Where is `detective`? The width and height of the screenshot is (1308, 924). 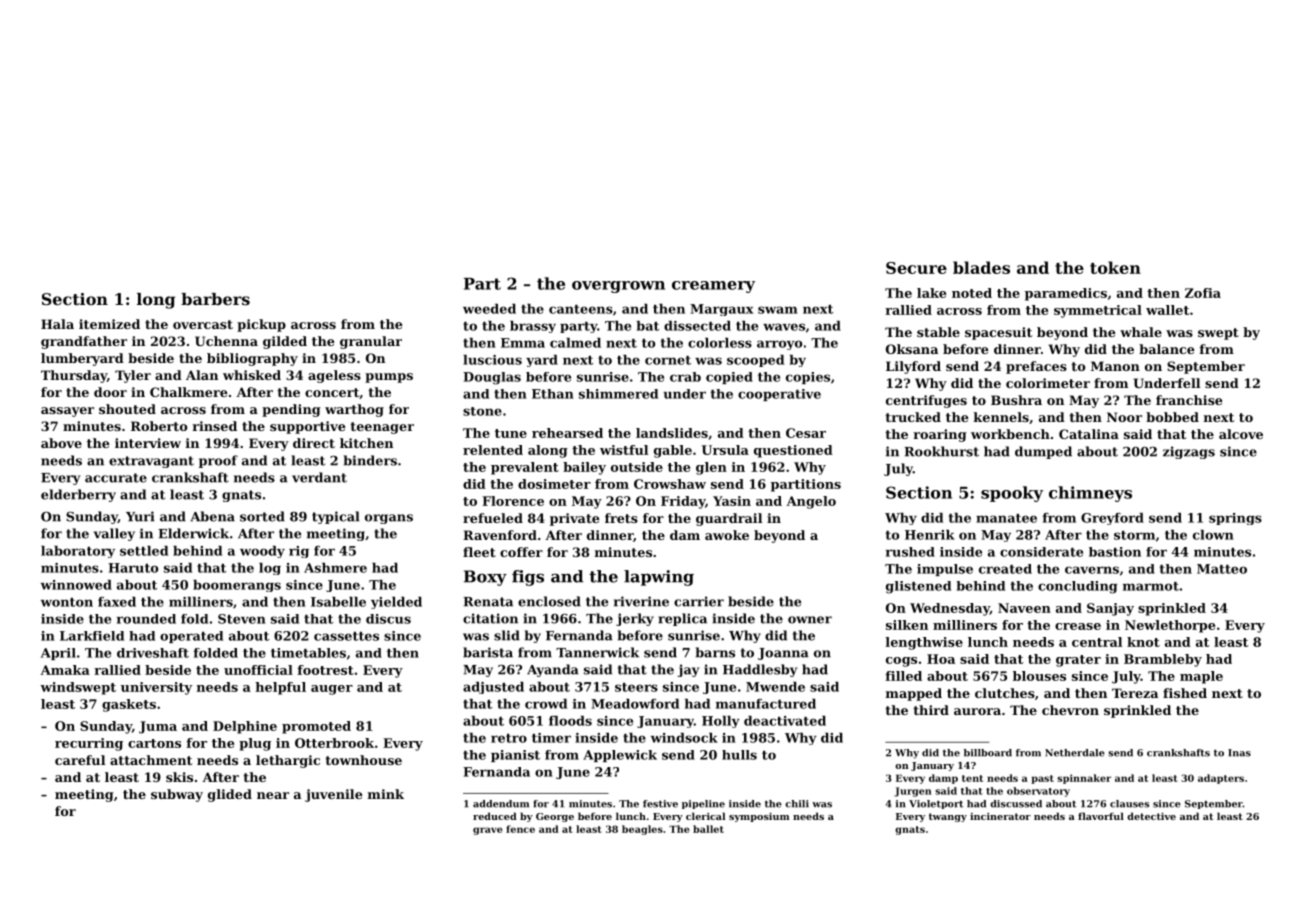
detective is located at coordinates (1151, 816).
